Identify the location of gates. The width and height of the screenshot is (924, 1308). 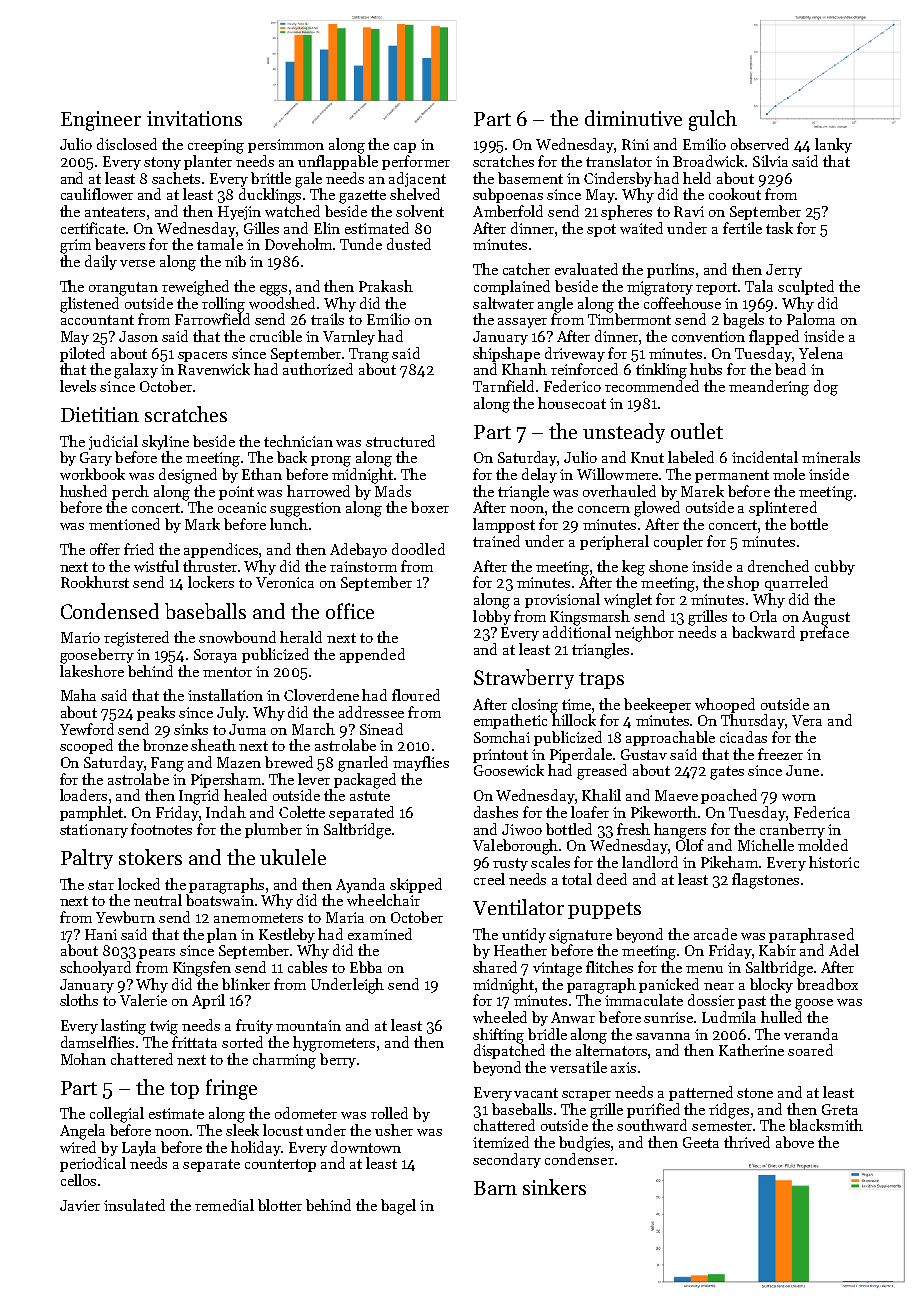
(727, 773).
